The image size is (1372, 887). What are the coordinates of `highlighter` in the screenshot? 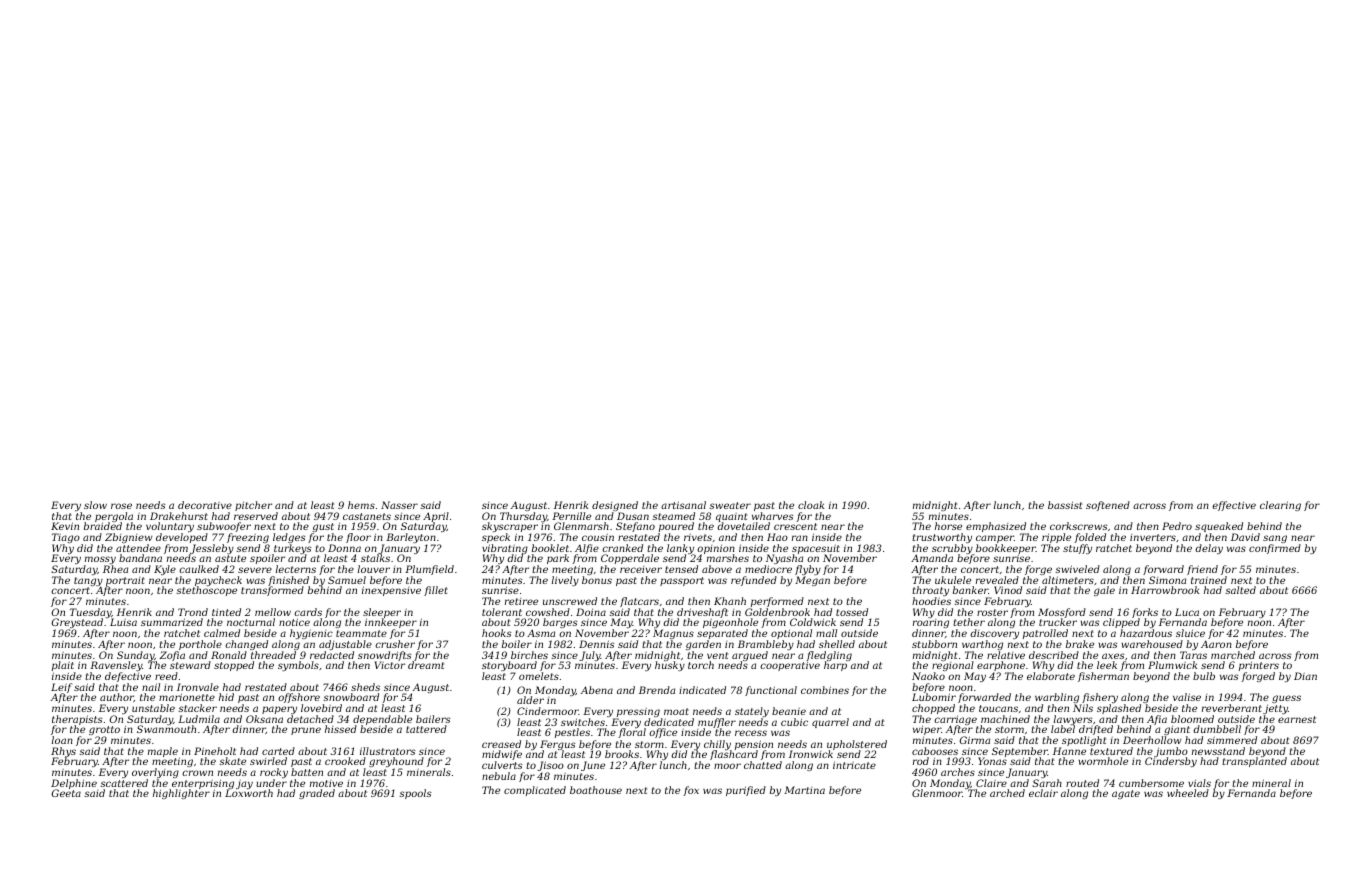 It's located at (181, 794).
